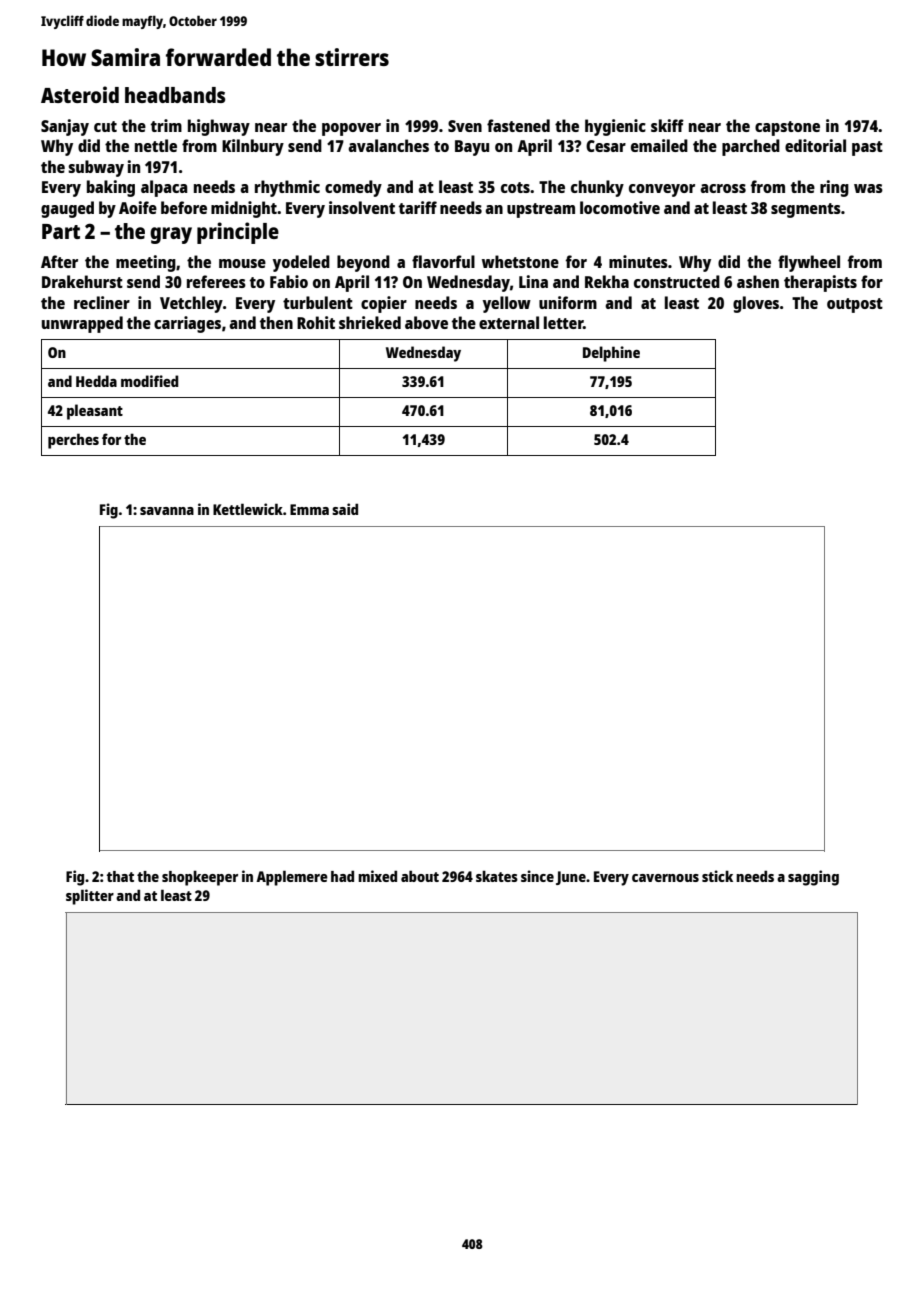  Describe the element at coordinates (167, 511) in the screenshot. I see `savanna` at that location.
